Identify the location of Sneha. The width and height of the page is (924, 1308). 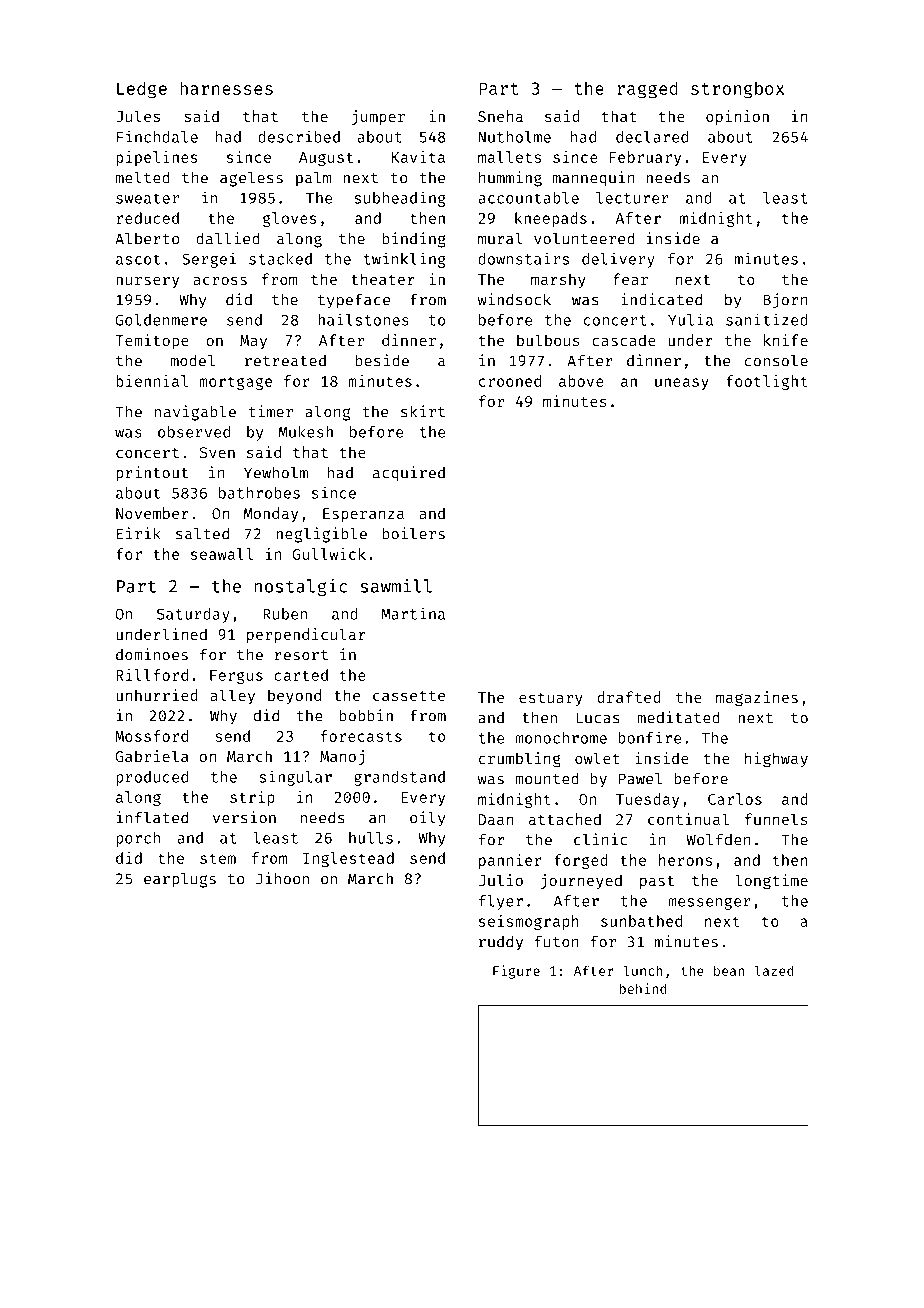
(500, 116).
